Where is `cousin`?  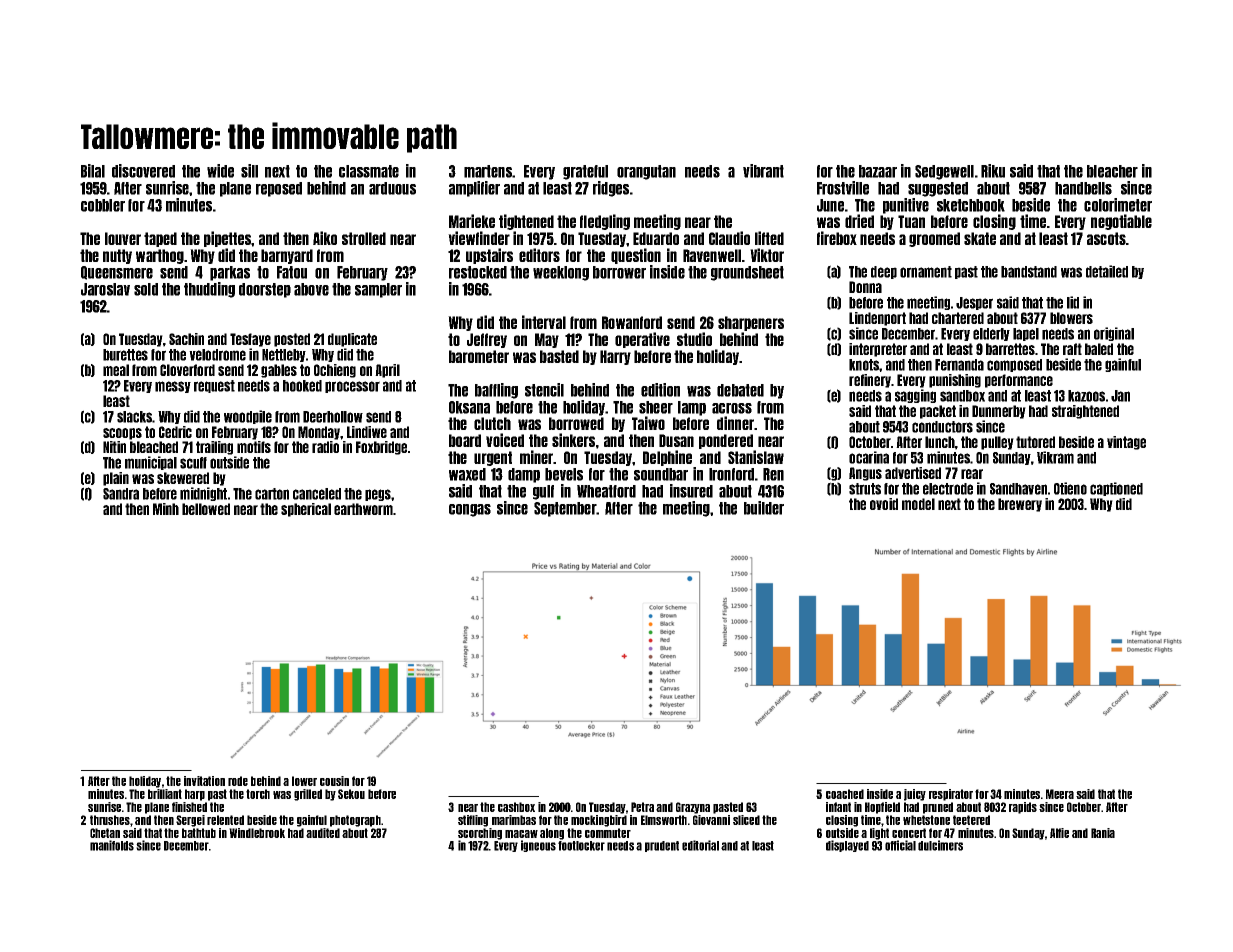 cousin is located at coordinates (334, 781).
